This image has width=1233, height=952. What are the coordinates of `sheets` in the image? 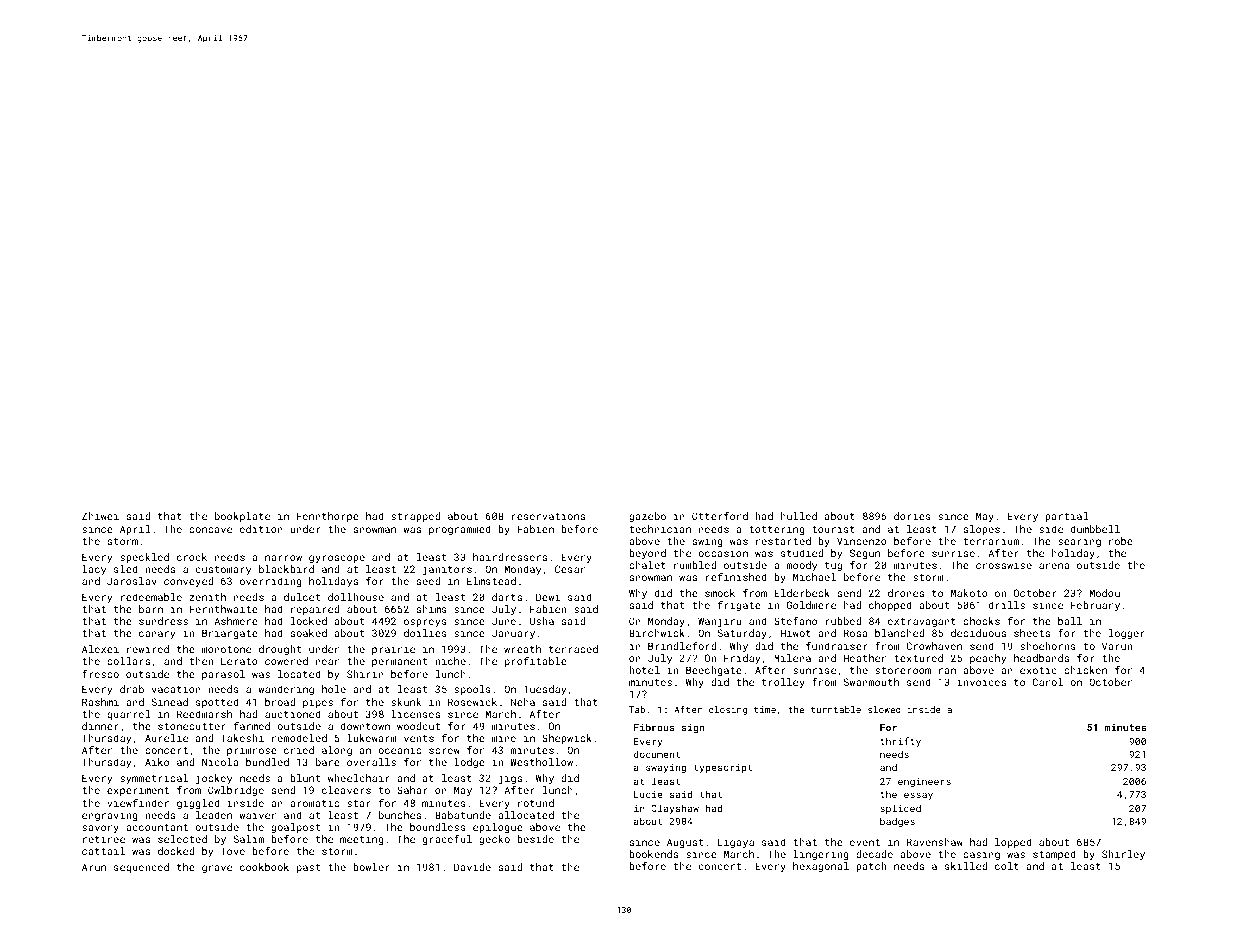 It's located at (1032, 633).
